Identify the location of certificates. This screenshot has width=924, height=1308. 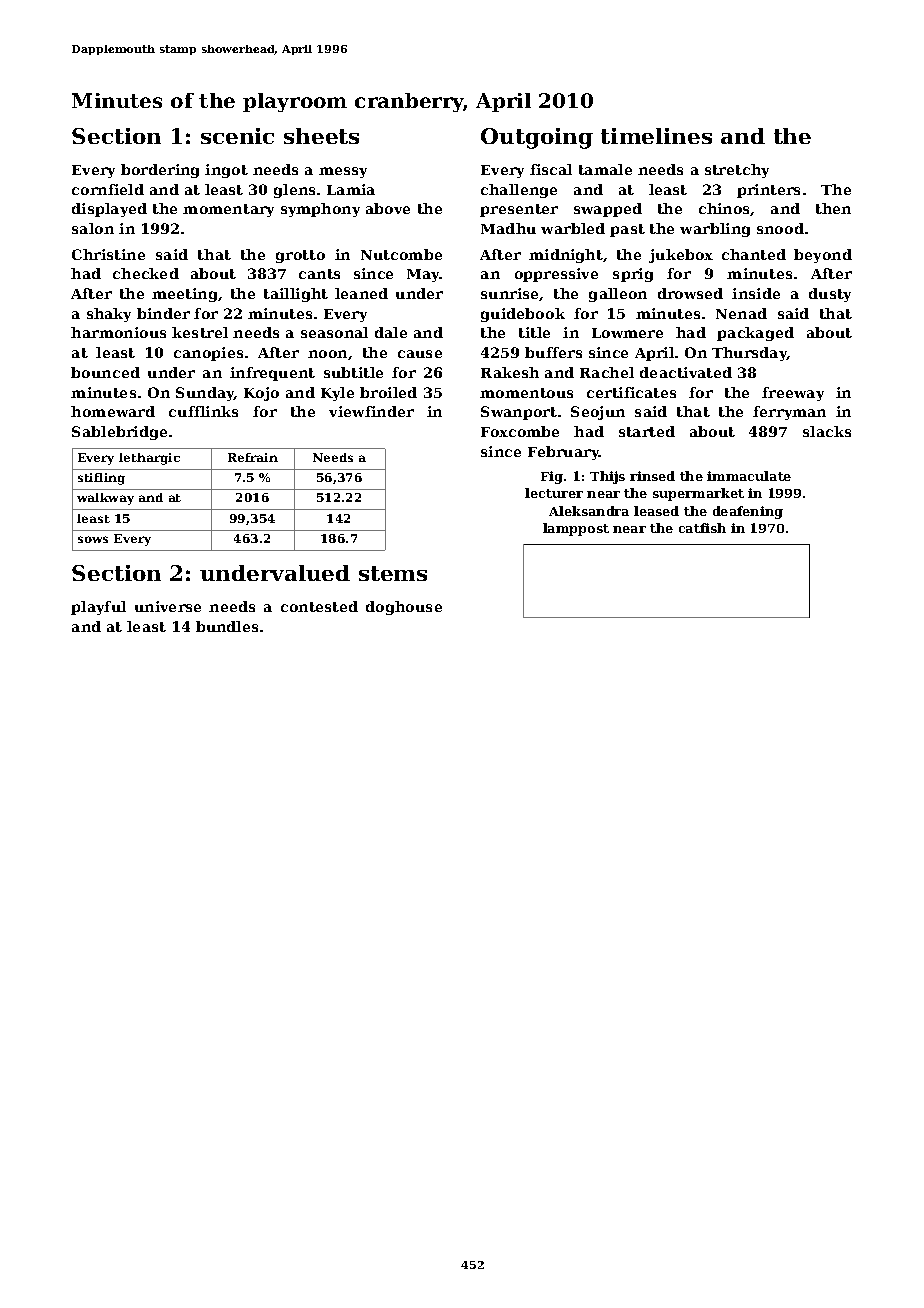
(631, 392).
